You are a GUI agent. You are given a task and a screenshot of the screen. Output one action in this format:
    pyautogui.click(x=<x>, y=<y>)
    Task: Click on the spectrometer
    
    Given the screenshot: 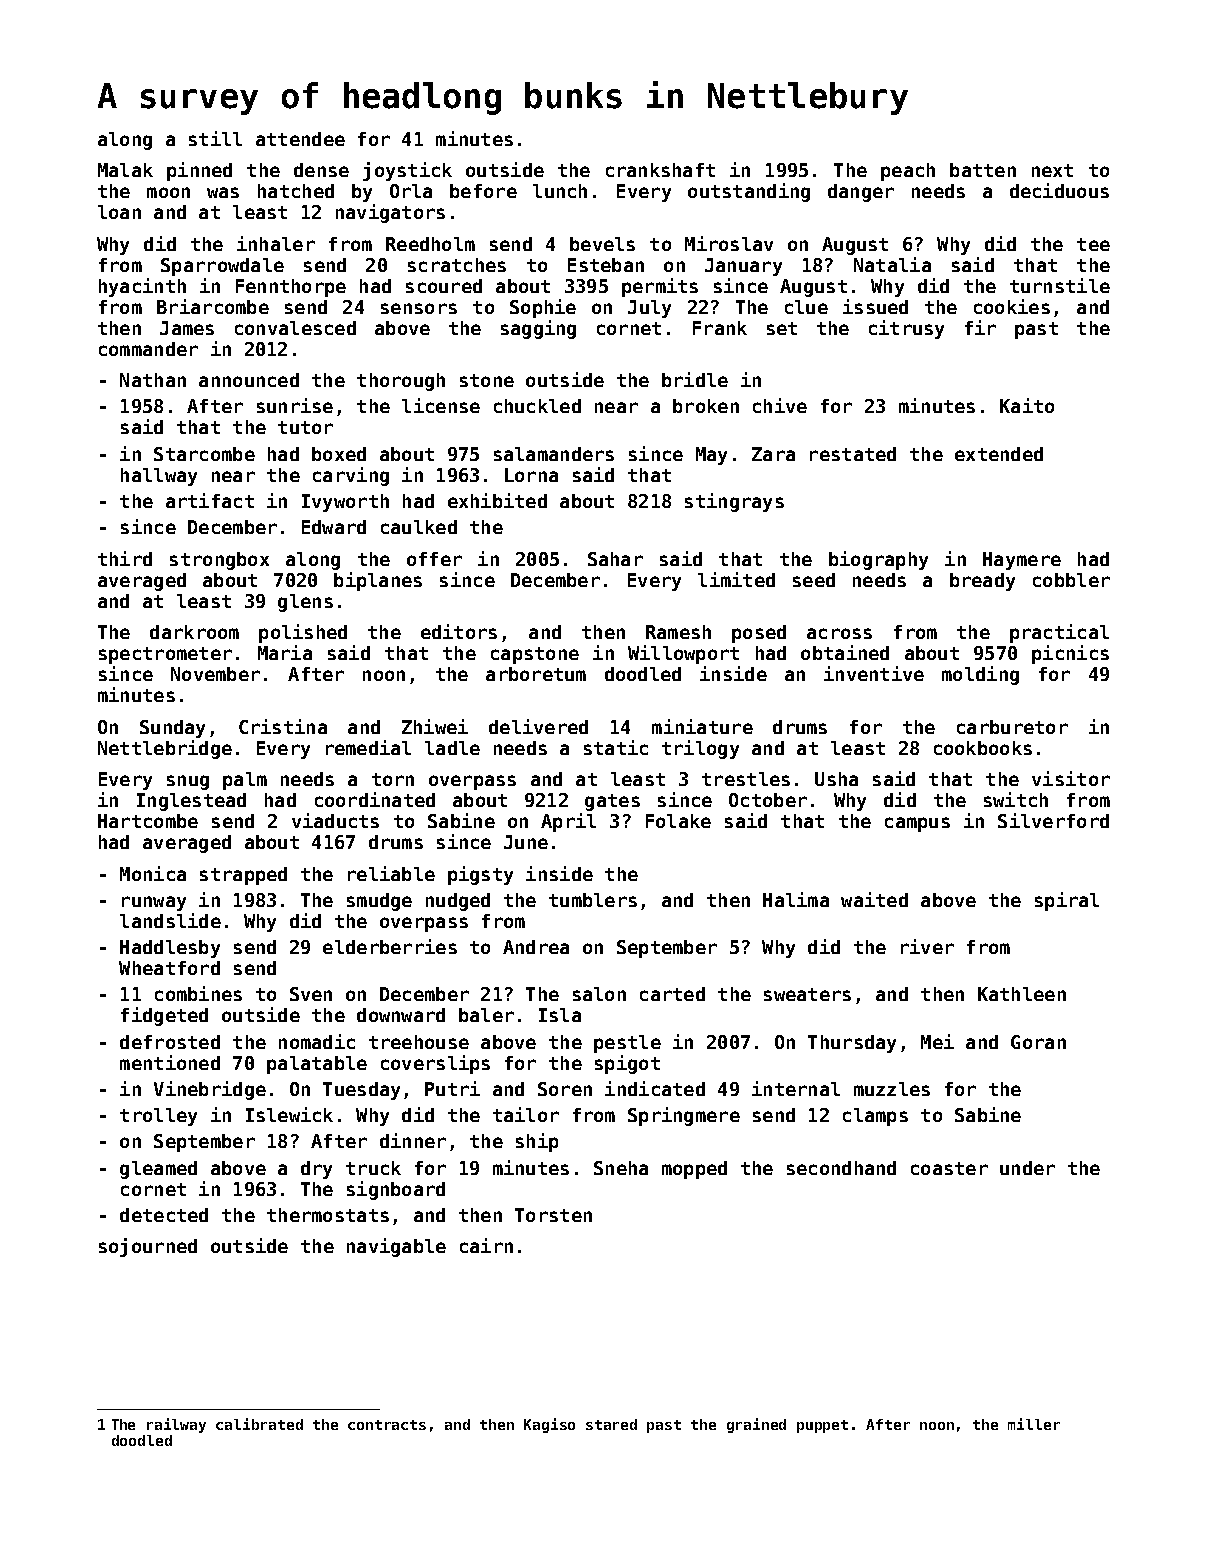 What is the action you would take?
    pyautogui.click(x=165, y=655)
